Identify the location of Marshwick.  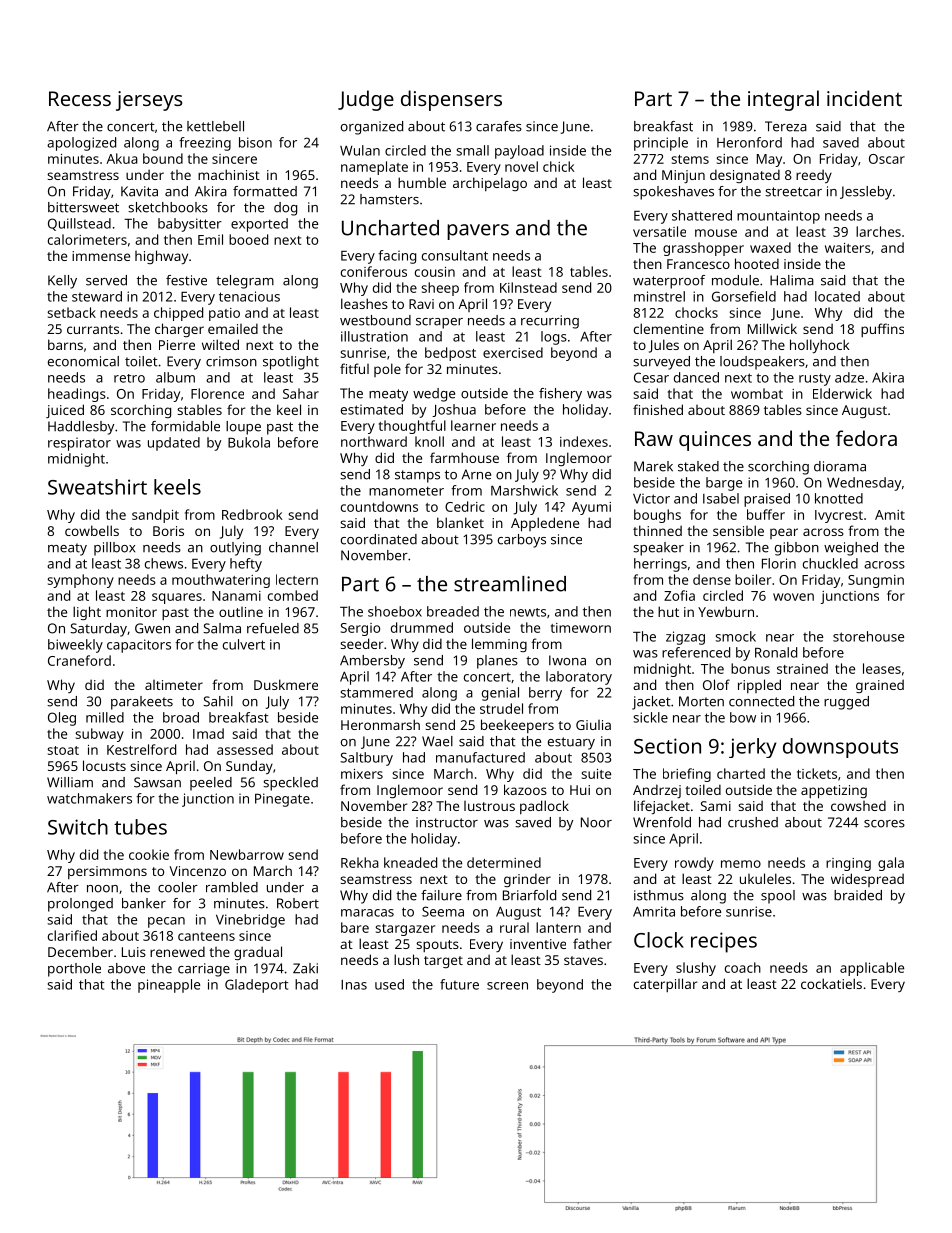
(524, 490).
